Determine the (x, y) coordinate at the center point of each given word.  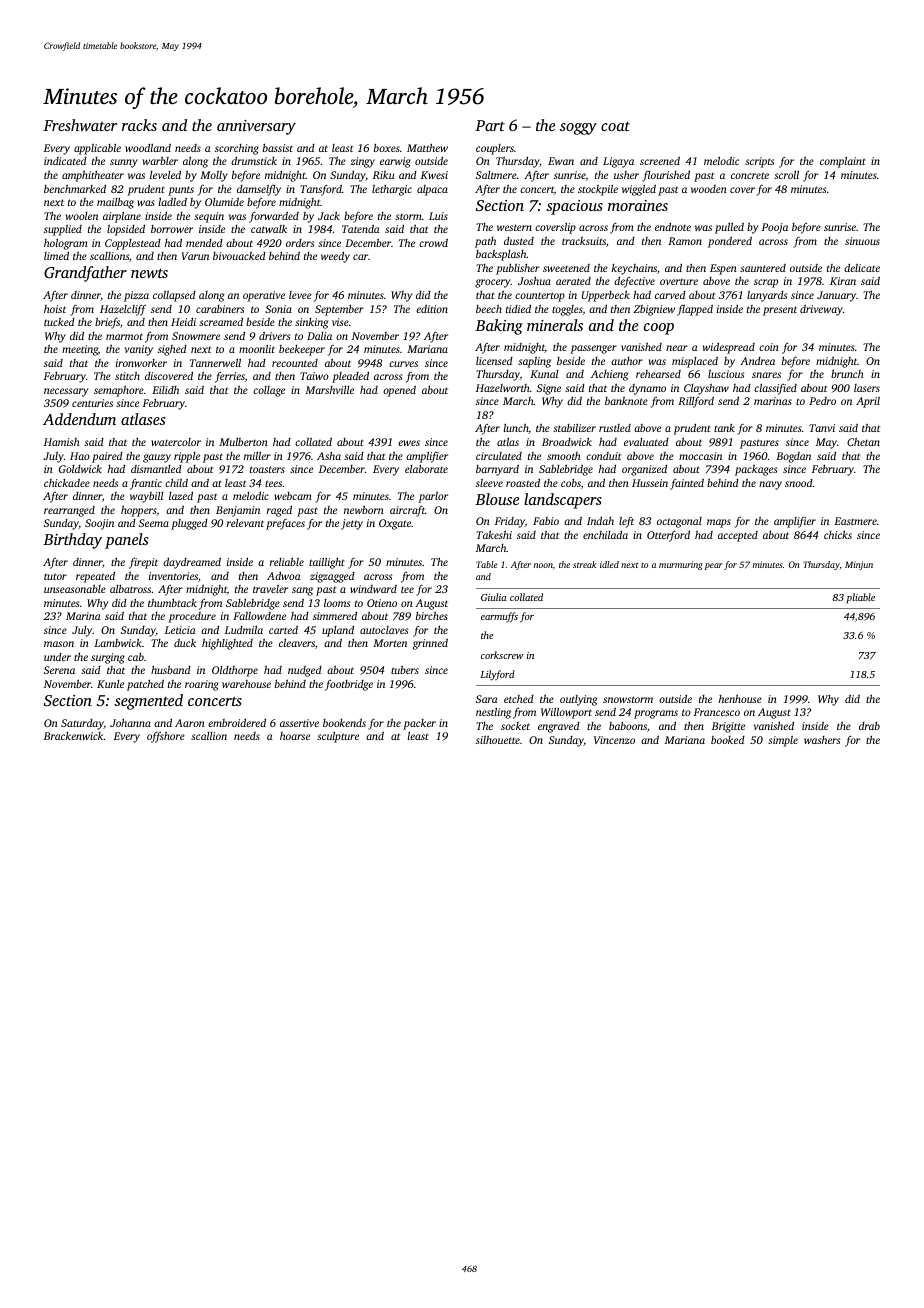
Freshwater (80, 125)
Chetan (863, 442)
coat (615, 126)
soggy (578, 129)
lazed (181, 496)
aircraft (407, 511)
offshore (166, 737)
